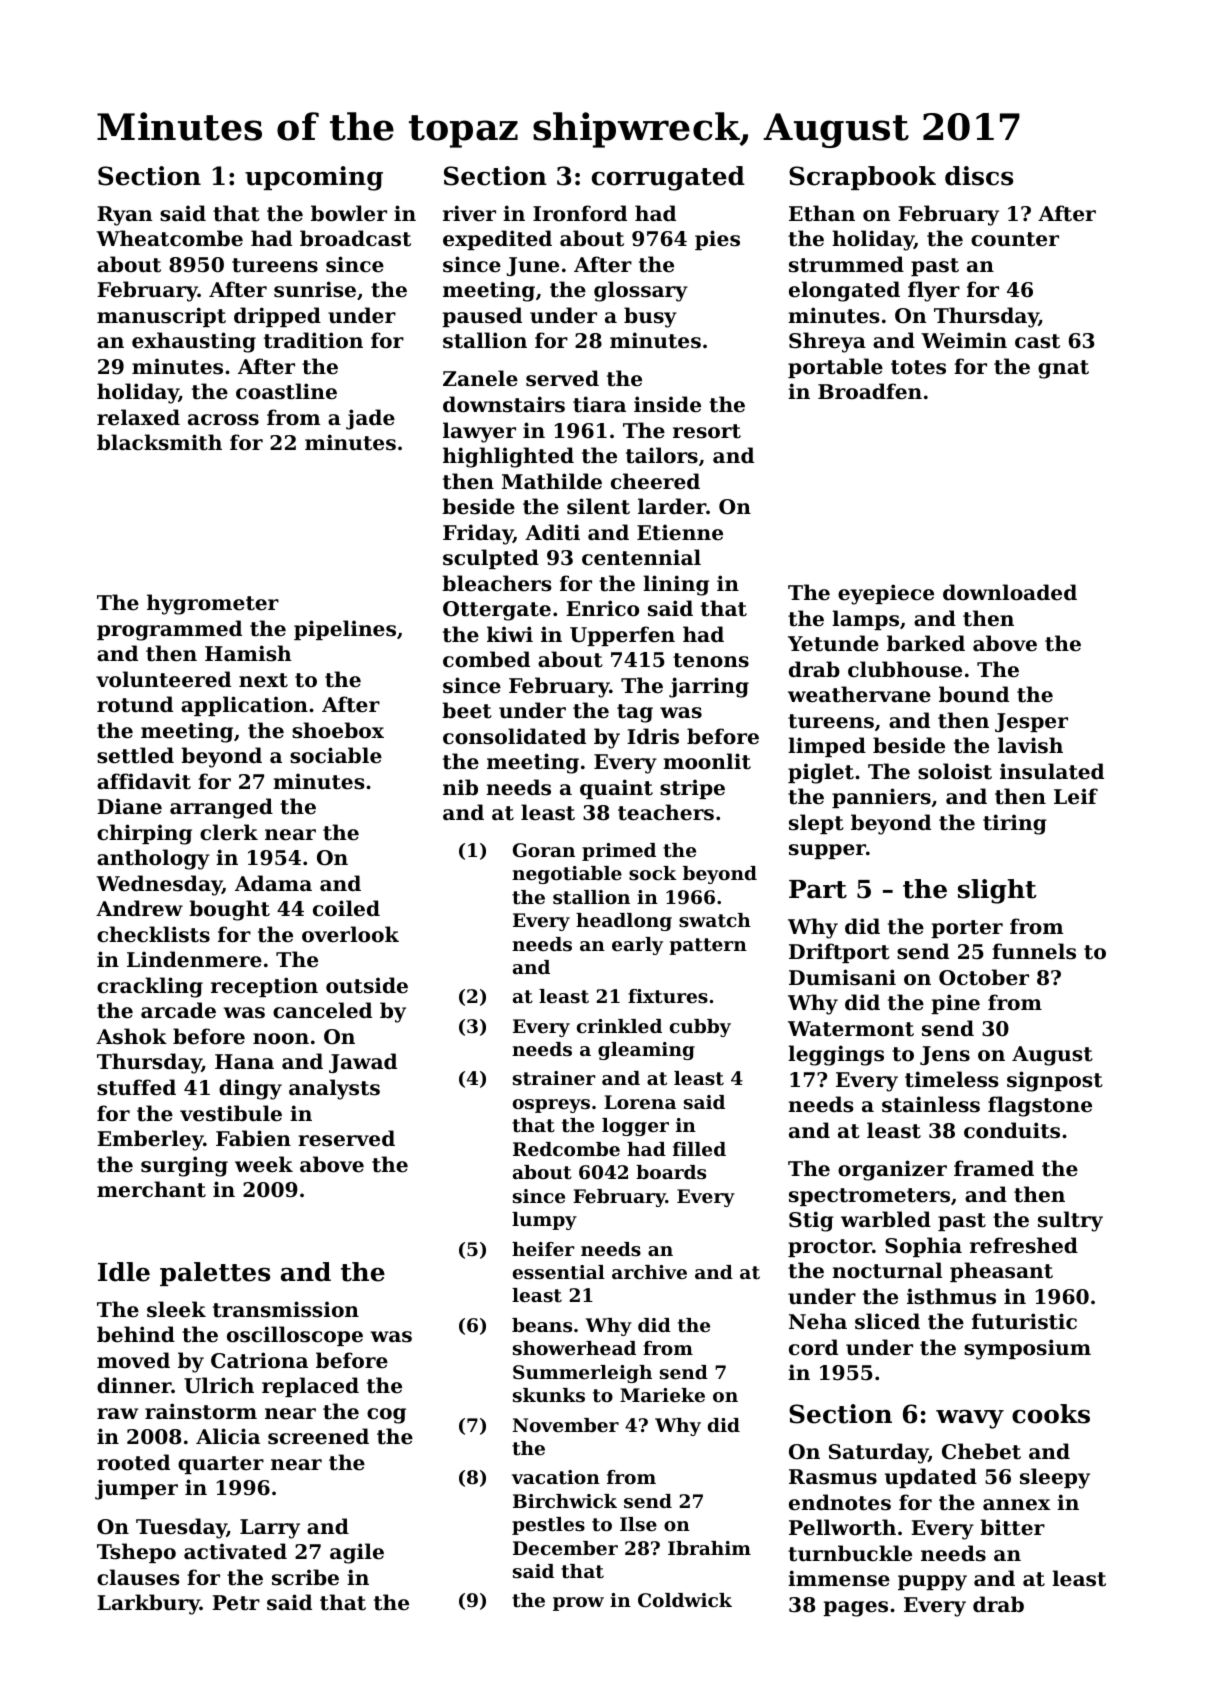 This screenshot has height=1704, width=1205. Describe the element at coordinates (646, 1051) in the screenshot. I see `gleaming` at that location.
